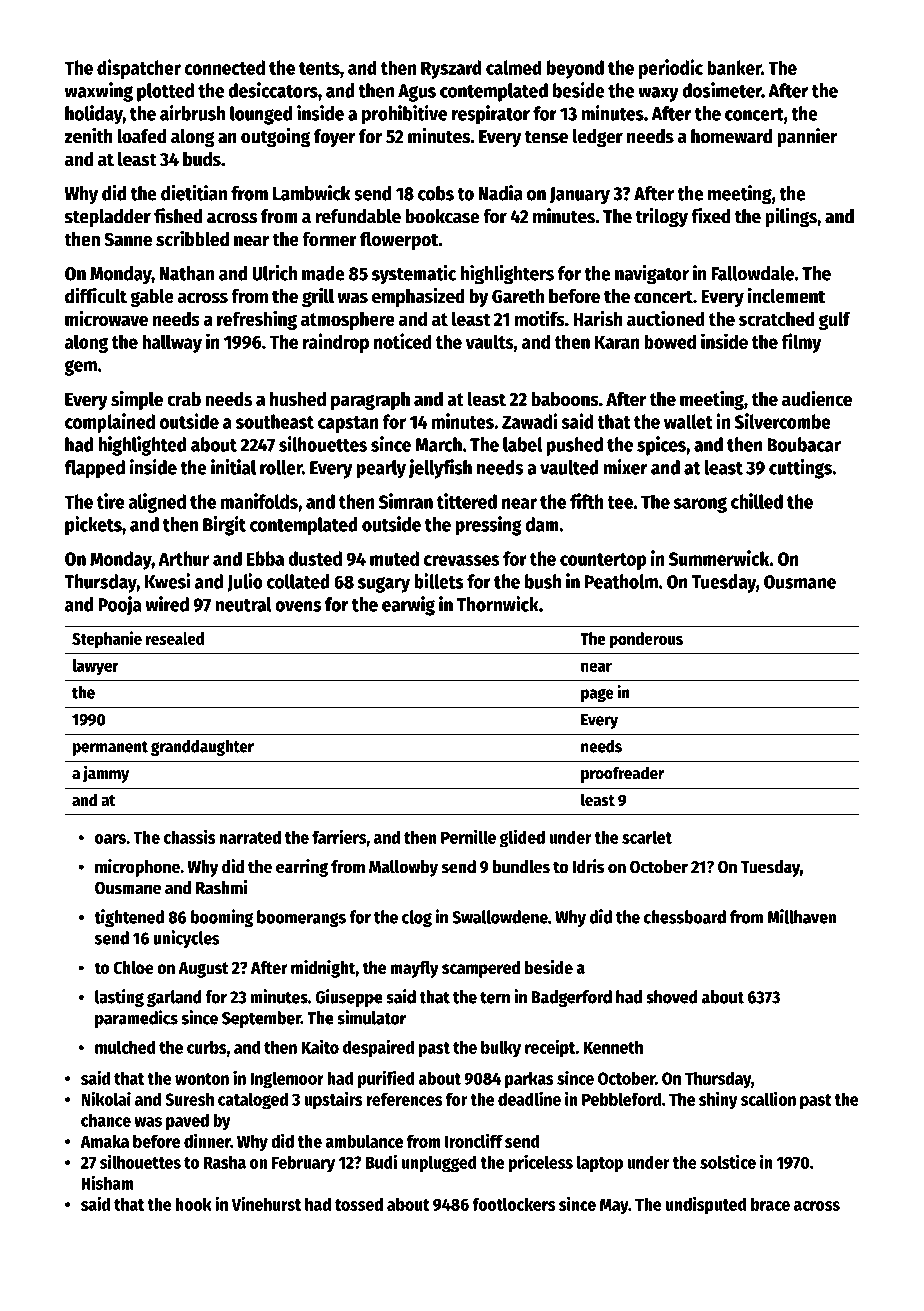 This image has height=1311, width=924. I want to click on mayfly, so click(414, 969).
